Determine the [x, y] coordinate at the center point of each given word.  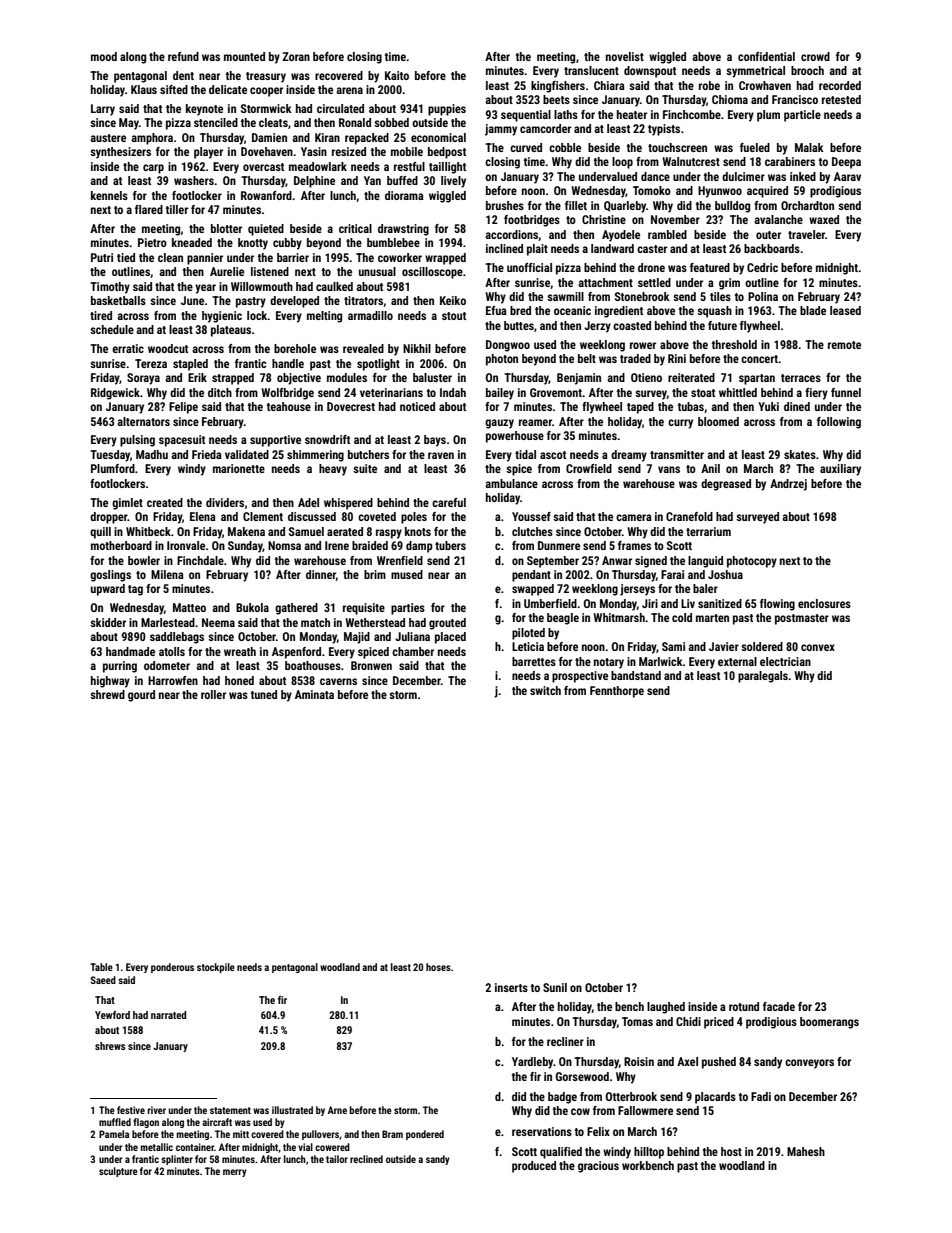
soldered [762, 646]
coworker [400, 257]
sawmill [565, 296]
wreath [240, 651]
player [208, 153]
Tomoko [652, 190]
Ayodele [621, 236]
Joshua [725, 574]
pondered [425, 1135]
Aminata [314, 694]
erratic [128, 348]
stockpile [216, 968]
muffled [115, 1122]
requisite [364, 609]
